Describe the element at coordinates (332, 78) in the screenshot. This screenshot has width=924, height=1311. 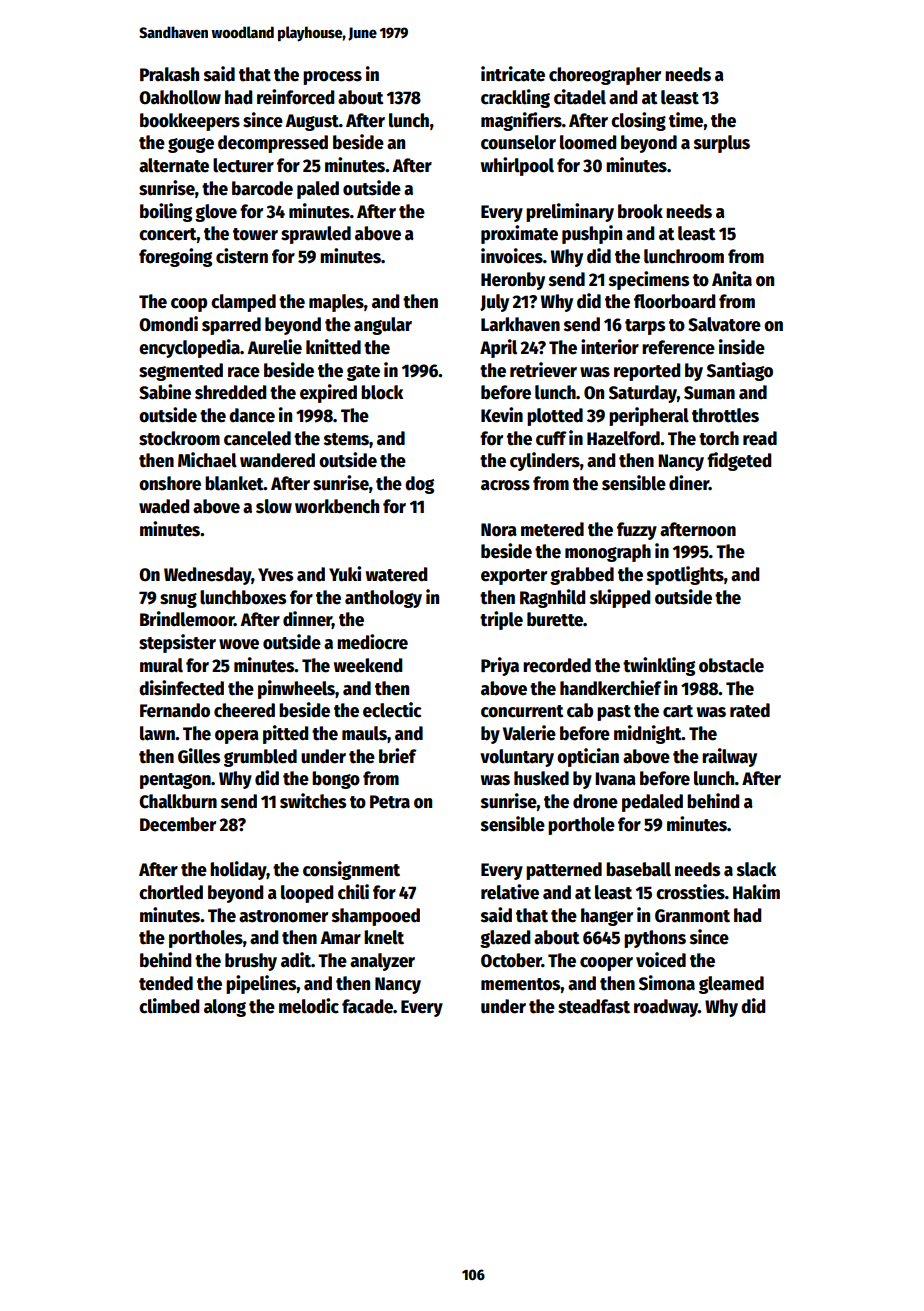
I see `process` at that location.
